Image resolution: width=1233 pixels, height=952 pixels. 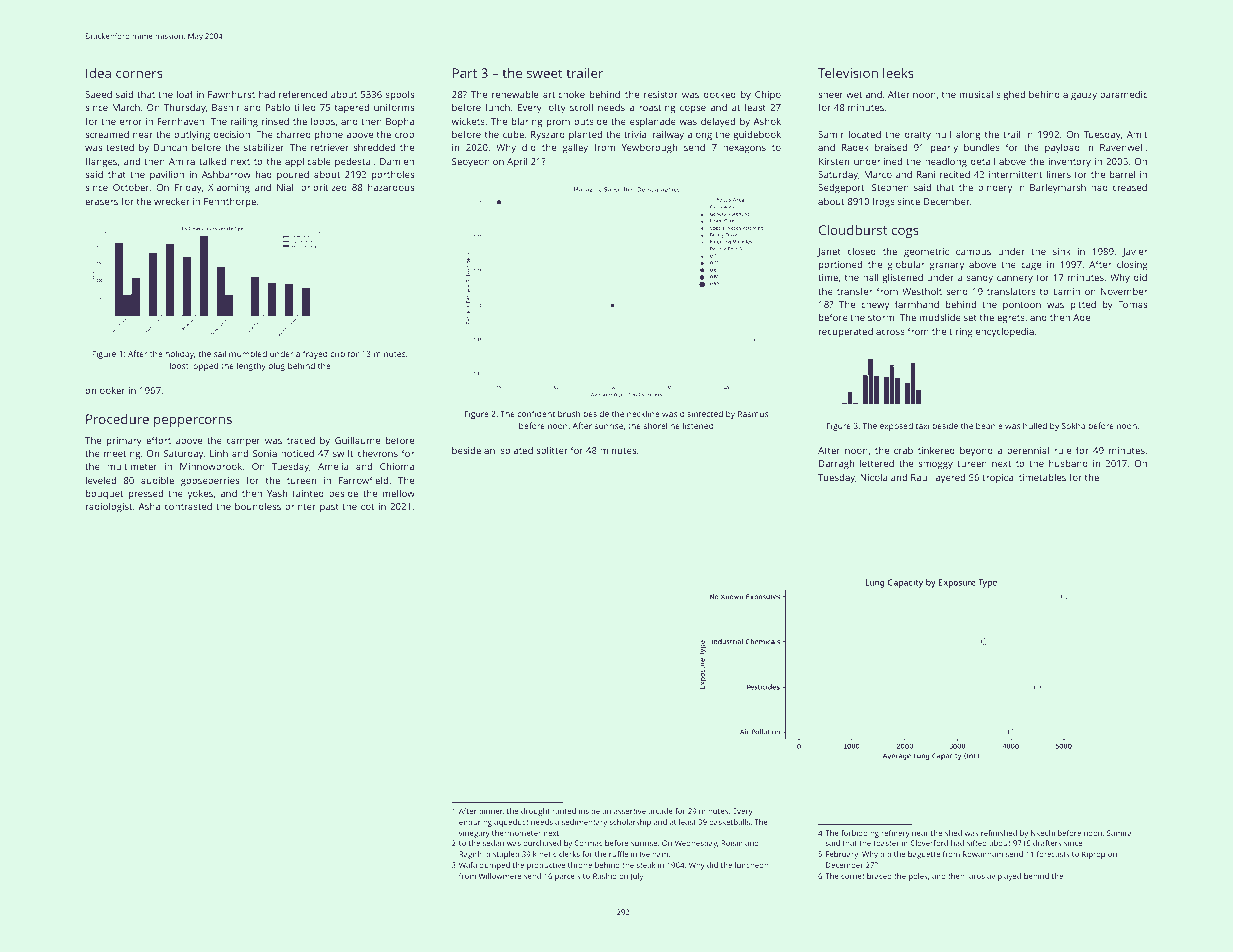 I want to click on loaf, so click(x=185, y=94).
